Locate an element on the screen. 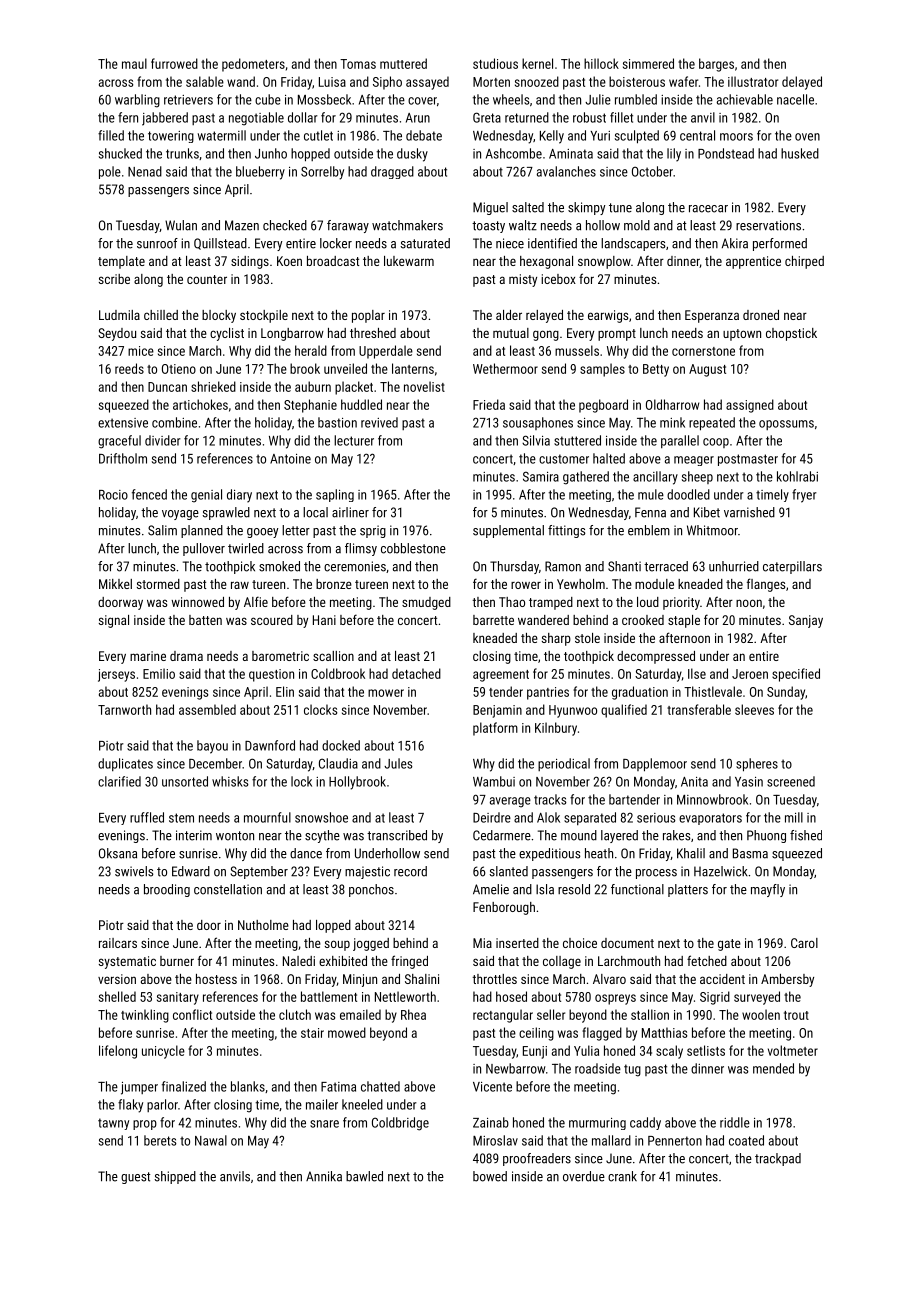  mussels is located at coordinates (577, 350).
